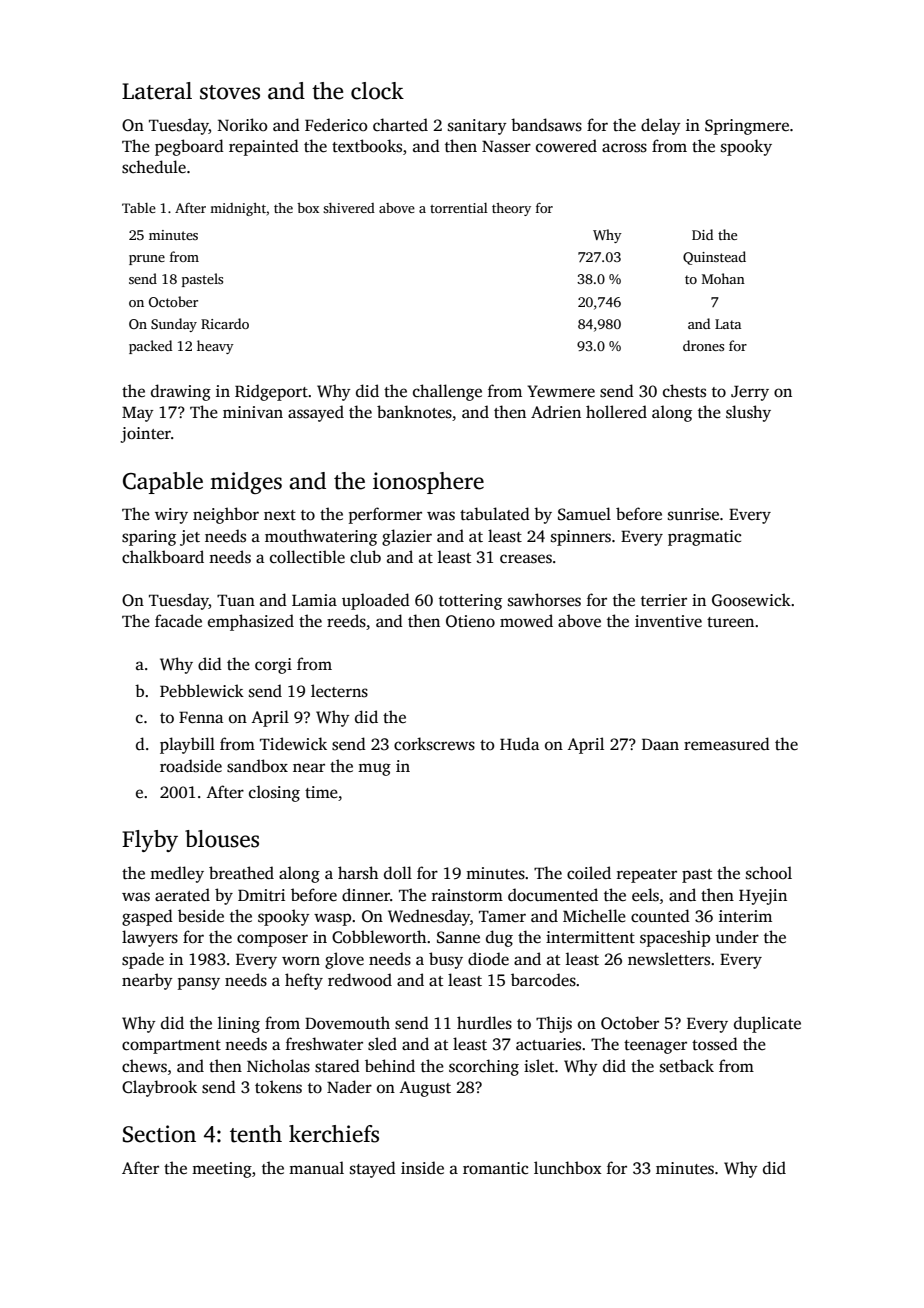 This document has height=1308, width=924. I want to click on lecterns, so click(339, 691).
